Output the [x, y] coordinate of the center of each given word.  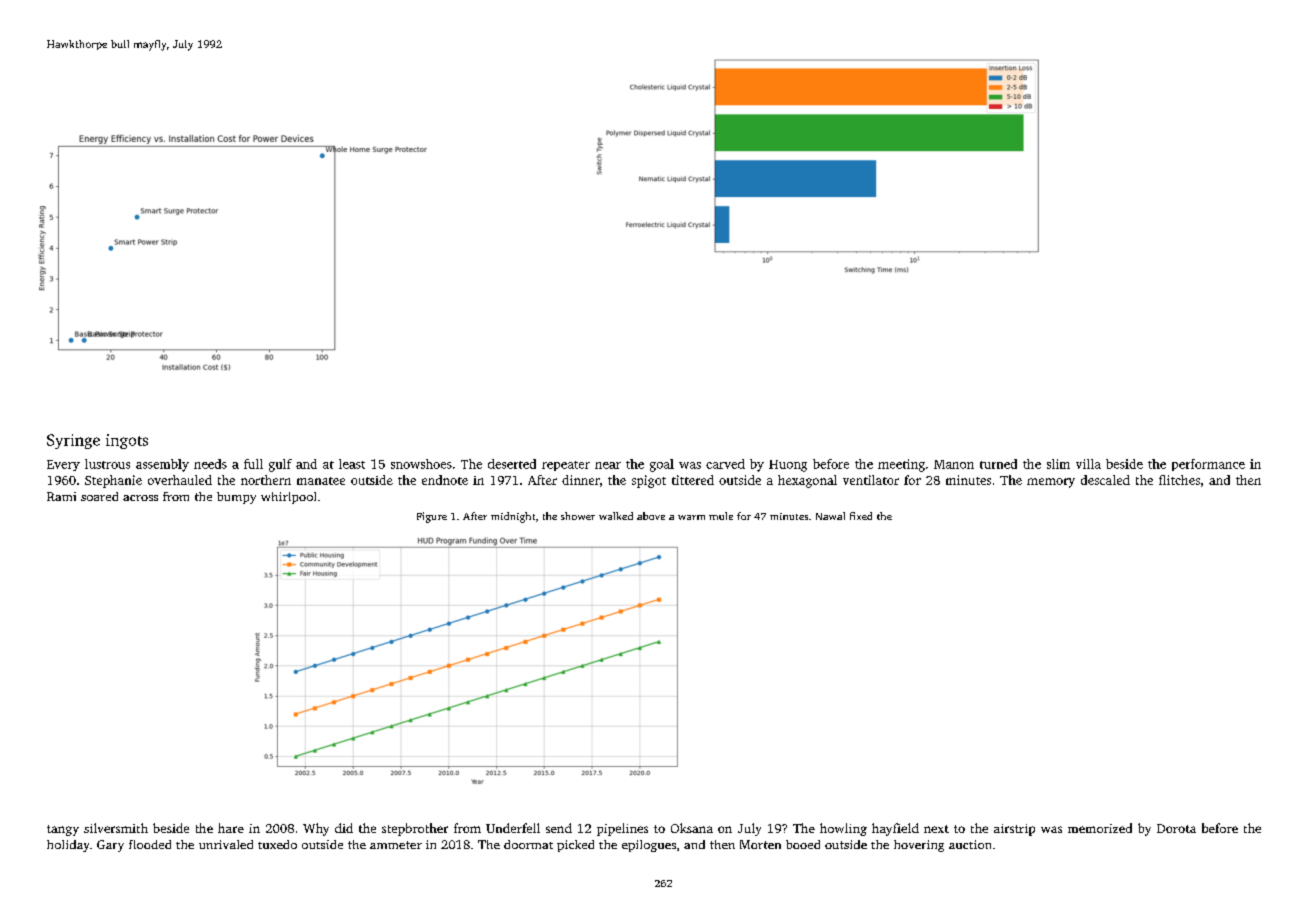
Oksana [692, 828]
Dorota [1176, 828]
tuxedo [277, 844]
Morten [760, 844]
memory [1051, 483]
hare [231, 828]
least [352, 464]
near [608, 465]
